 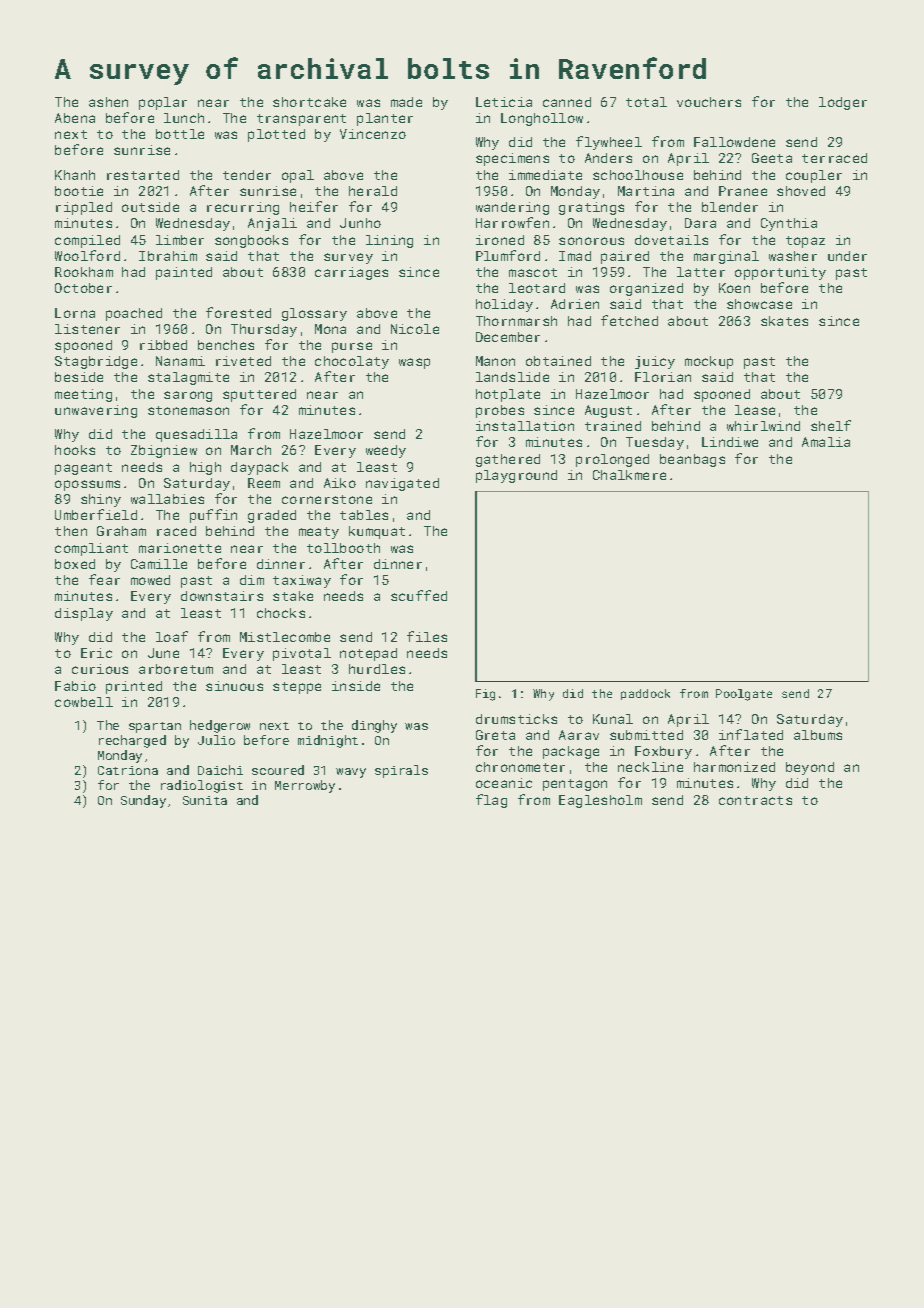 I want to click on Chalkmere, so click(x=629, y=475).
